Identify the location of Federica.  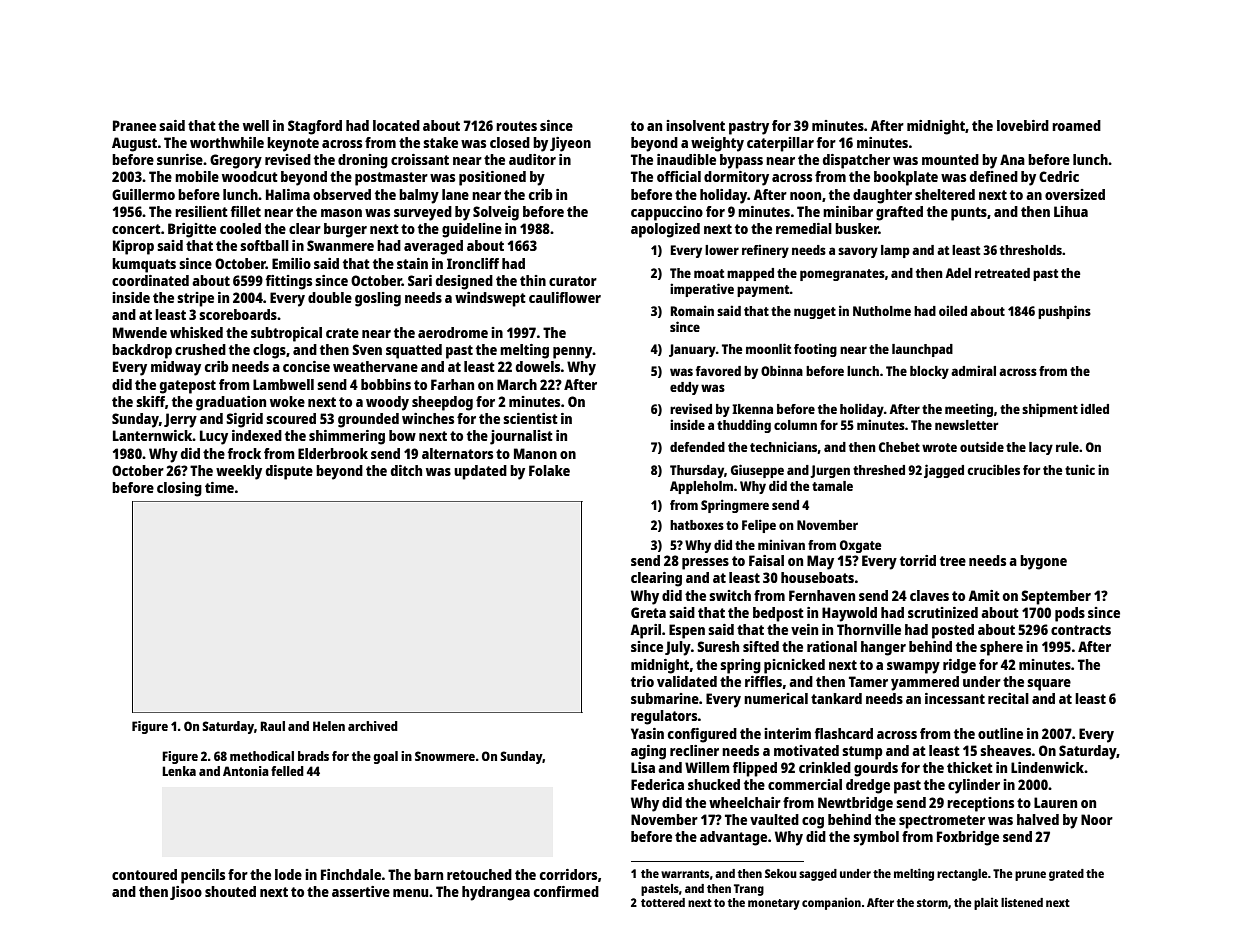
(657, 784).
